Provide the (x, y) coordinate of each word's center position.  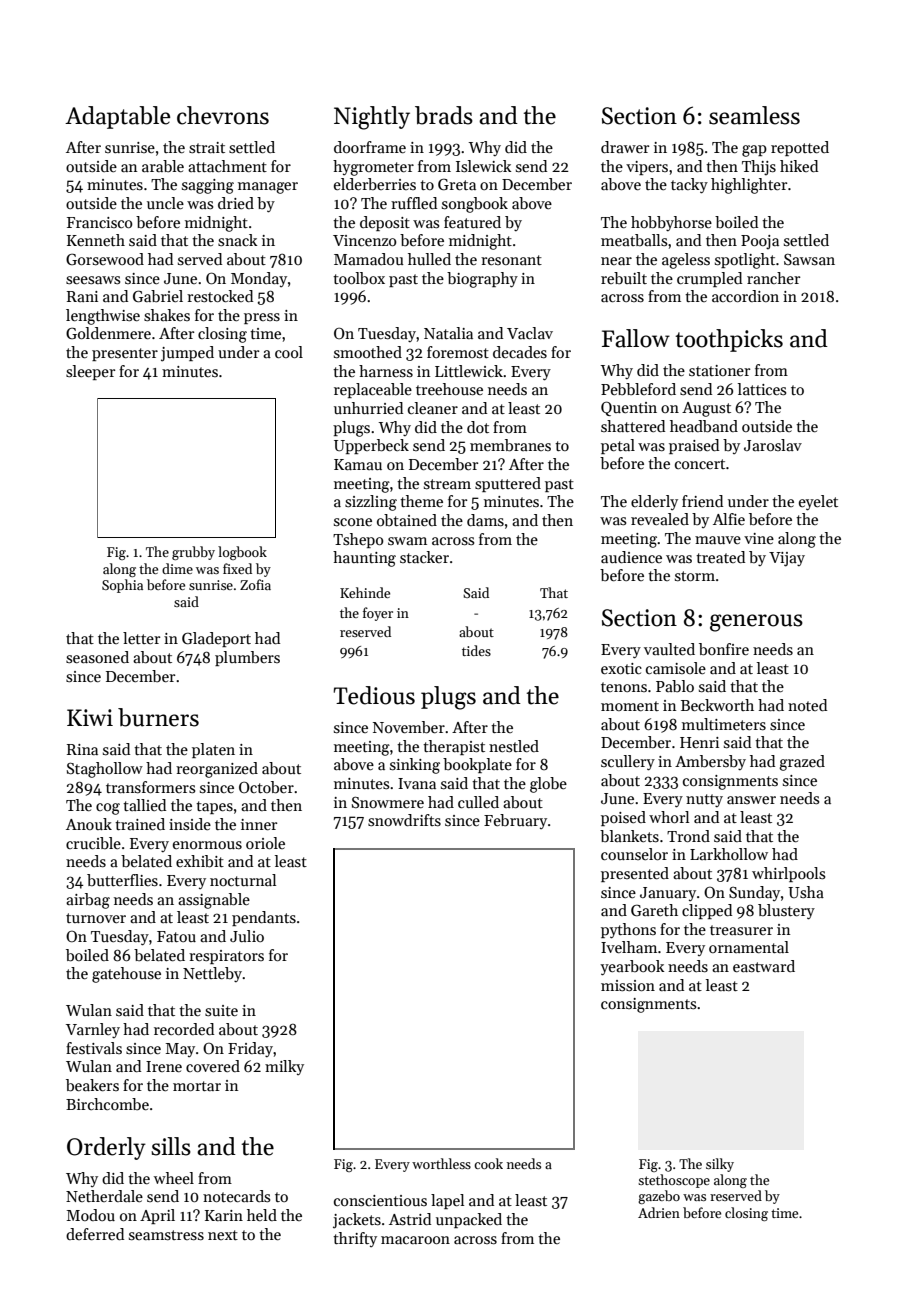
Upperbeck (371, 446)
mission (628, 985)
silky (720, 1165)
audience (631, 557)
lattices (762, 389)
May (180, 1050)
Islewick (483, 166)
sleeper (90, 372)
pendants (264, 918)
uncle (165, 203)
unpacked (469, 1220)
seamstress (166, 1235)
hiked (799, 166)
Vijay (787, 559)
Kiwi (90, 717)
